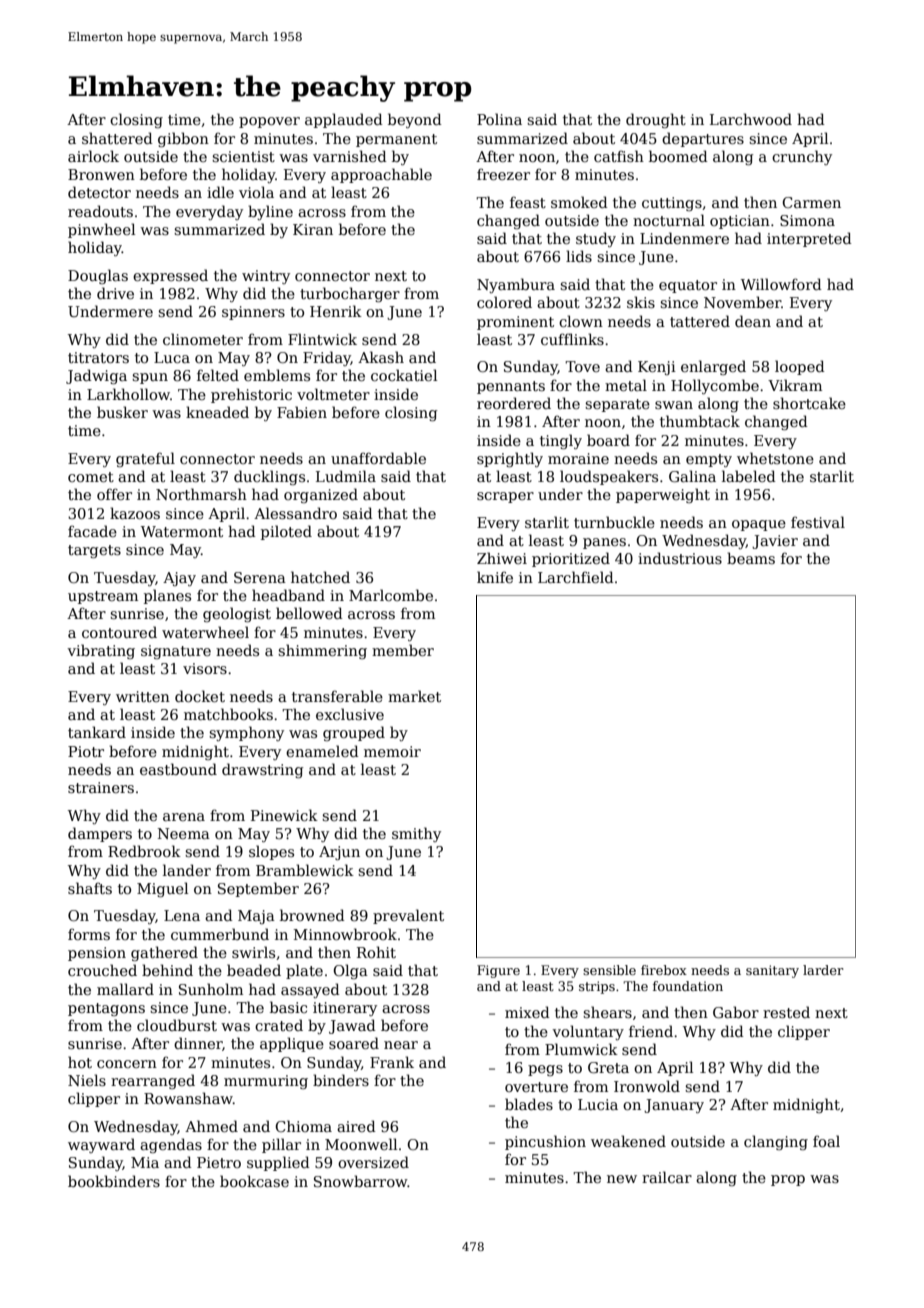 This image has width=924, height=1308. What do you see at coordinates (211, 989) in the image?
I see `Sunholm` at bounding box center [211, 989].
